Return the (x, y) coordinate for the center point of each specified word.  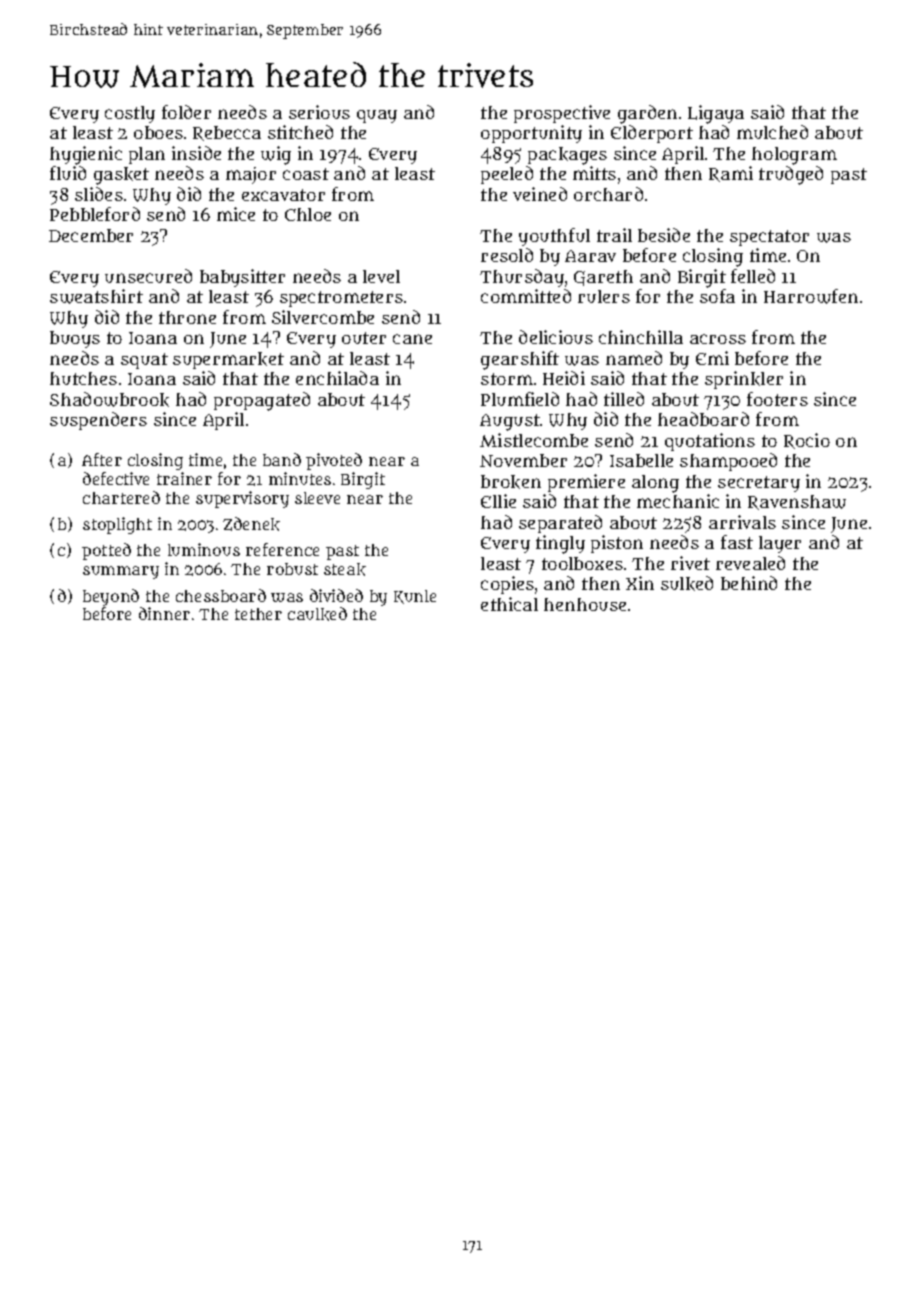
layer (780, 544)
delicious (556, 337)
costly (130, 114)
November (523, 460)
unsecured (148, 276)
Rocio (807, 441)
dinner (164, 613)
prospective (562, 114)
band (282, 459)
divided (336, 595)
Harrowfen (811, 296)
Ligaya (716, 114)
